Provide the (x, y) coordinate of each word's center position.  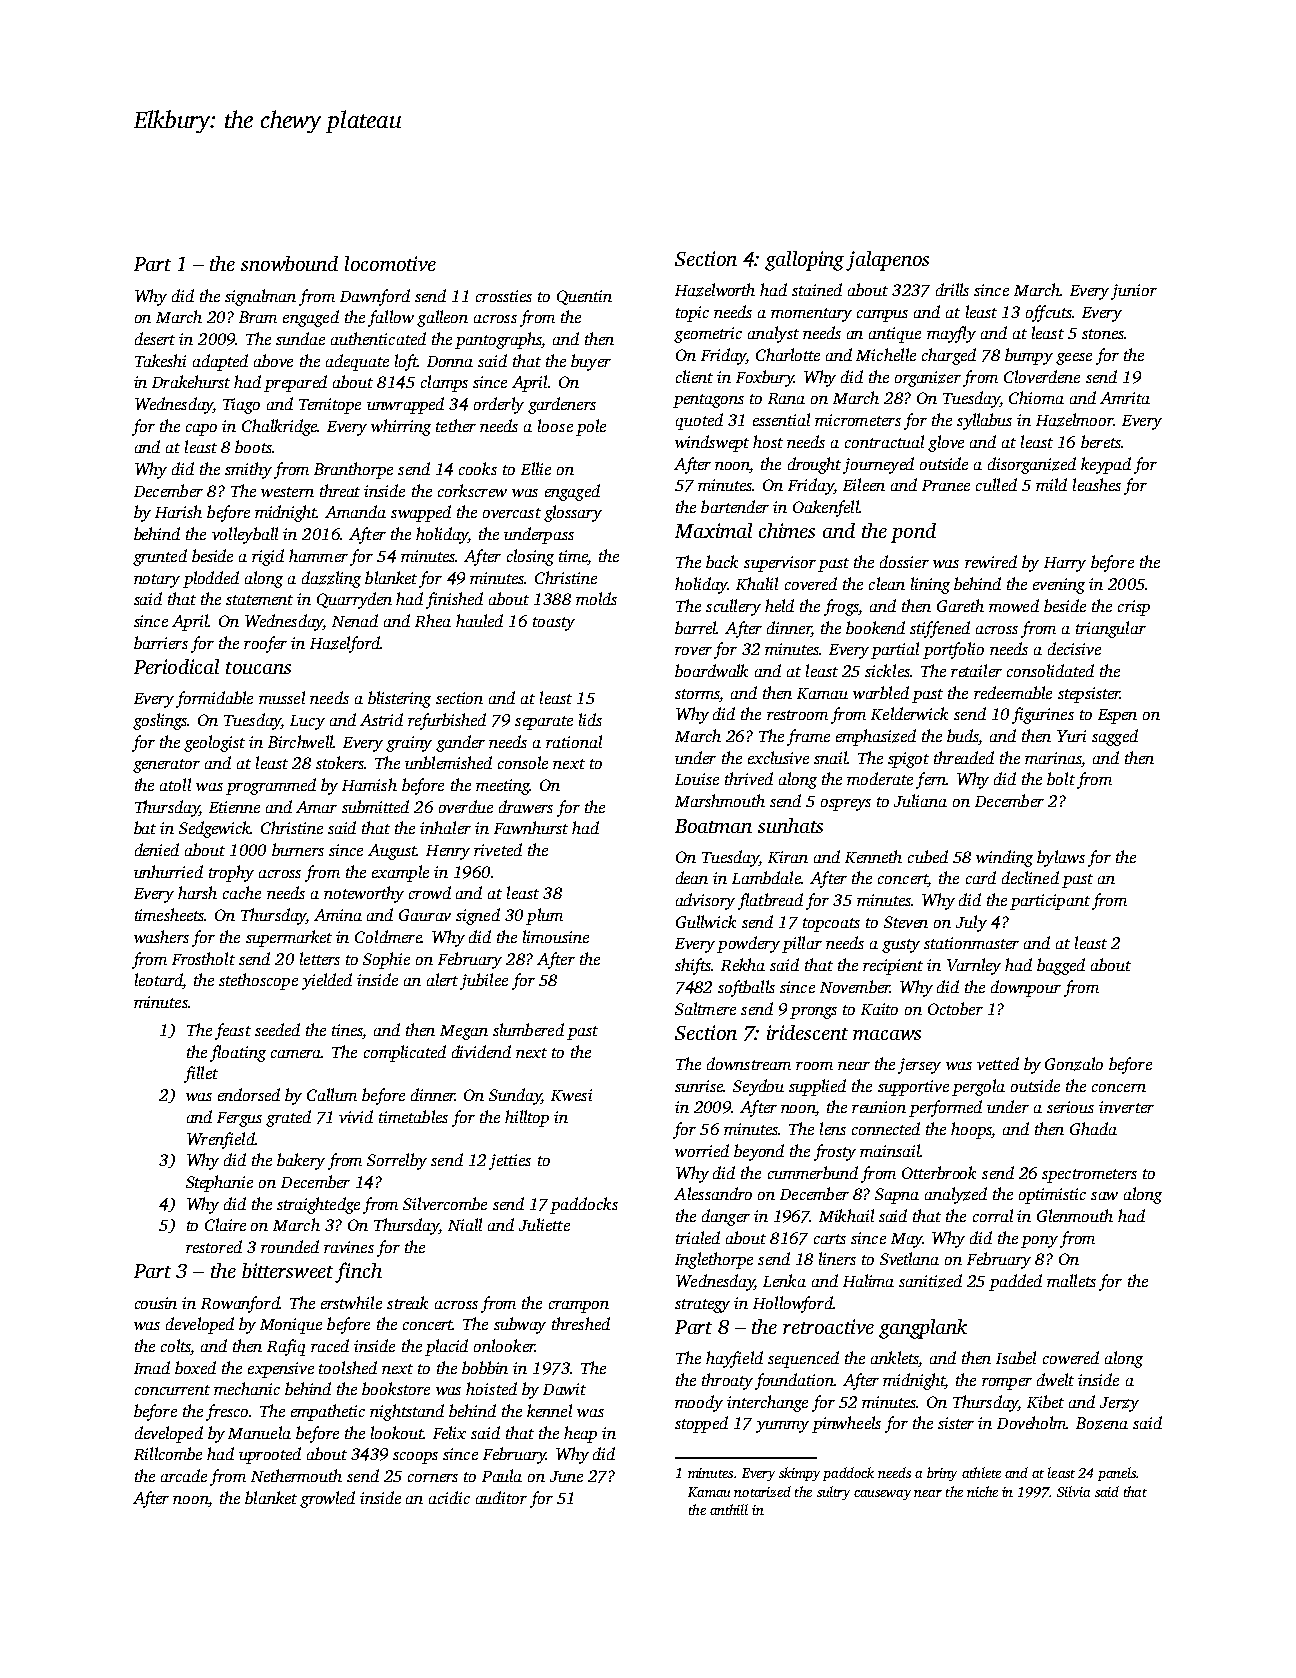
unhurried (168, 871)
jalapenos (887, 261)
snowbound (289, 263)
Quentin (584, 297)
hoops (971, 1130)
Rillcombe (168, 1453)
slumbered (528, 1029)
